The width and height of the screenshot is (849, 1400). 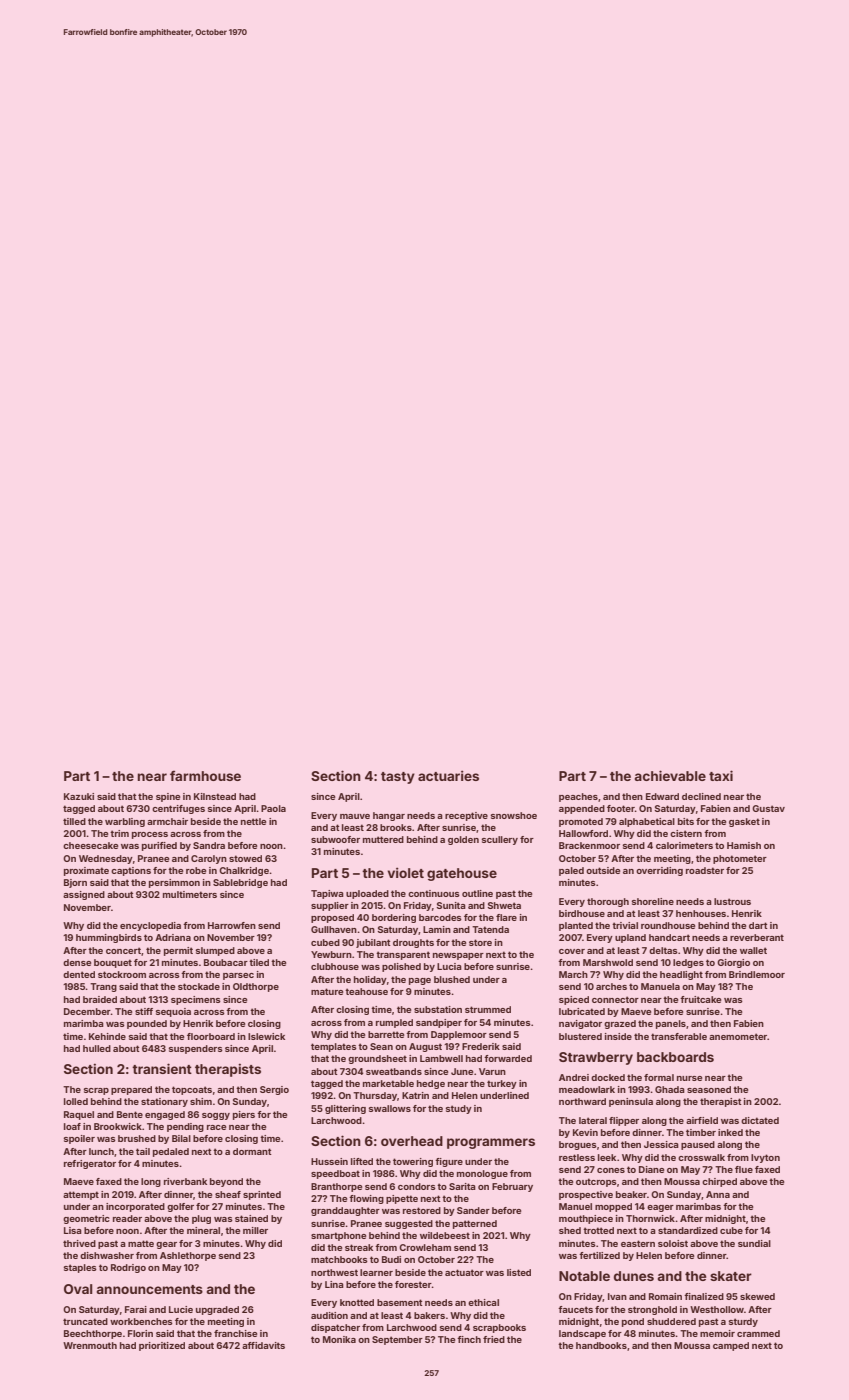 I want to click on Sean, so click(x=381, y=1046).
